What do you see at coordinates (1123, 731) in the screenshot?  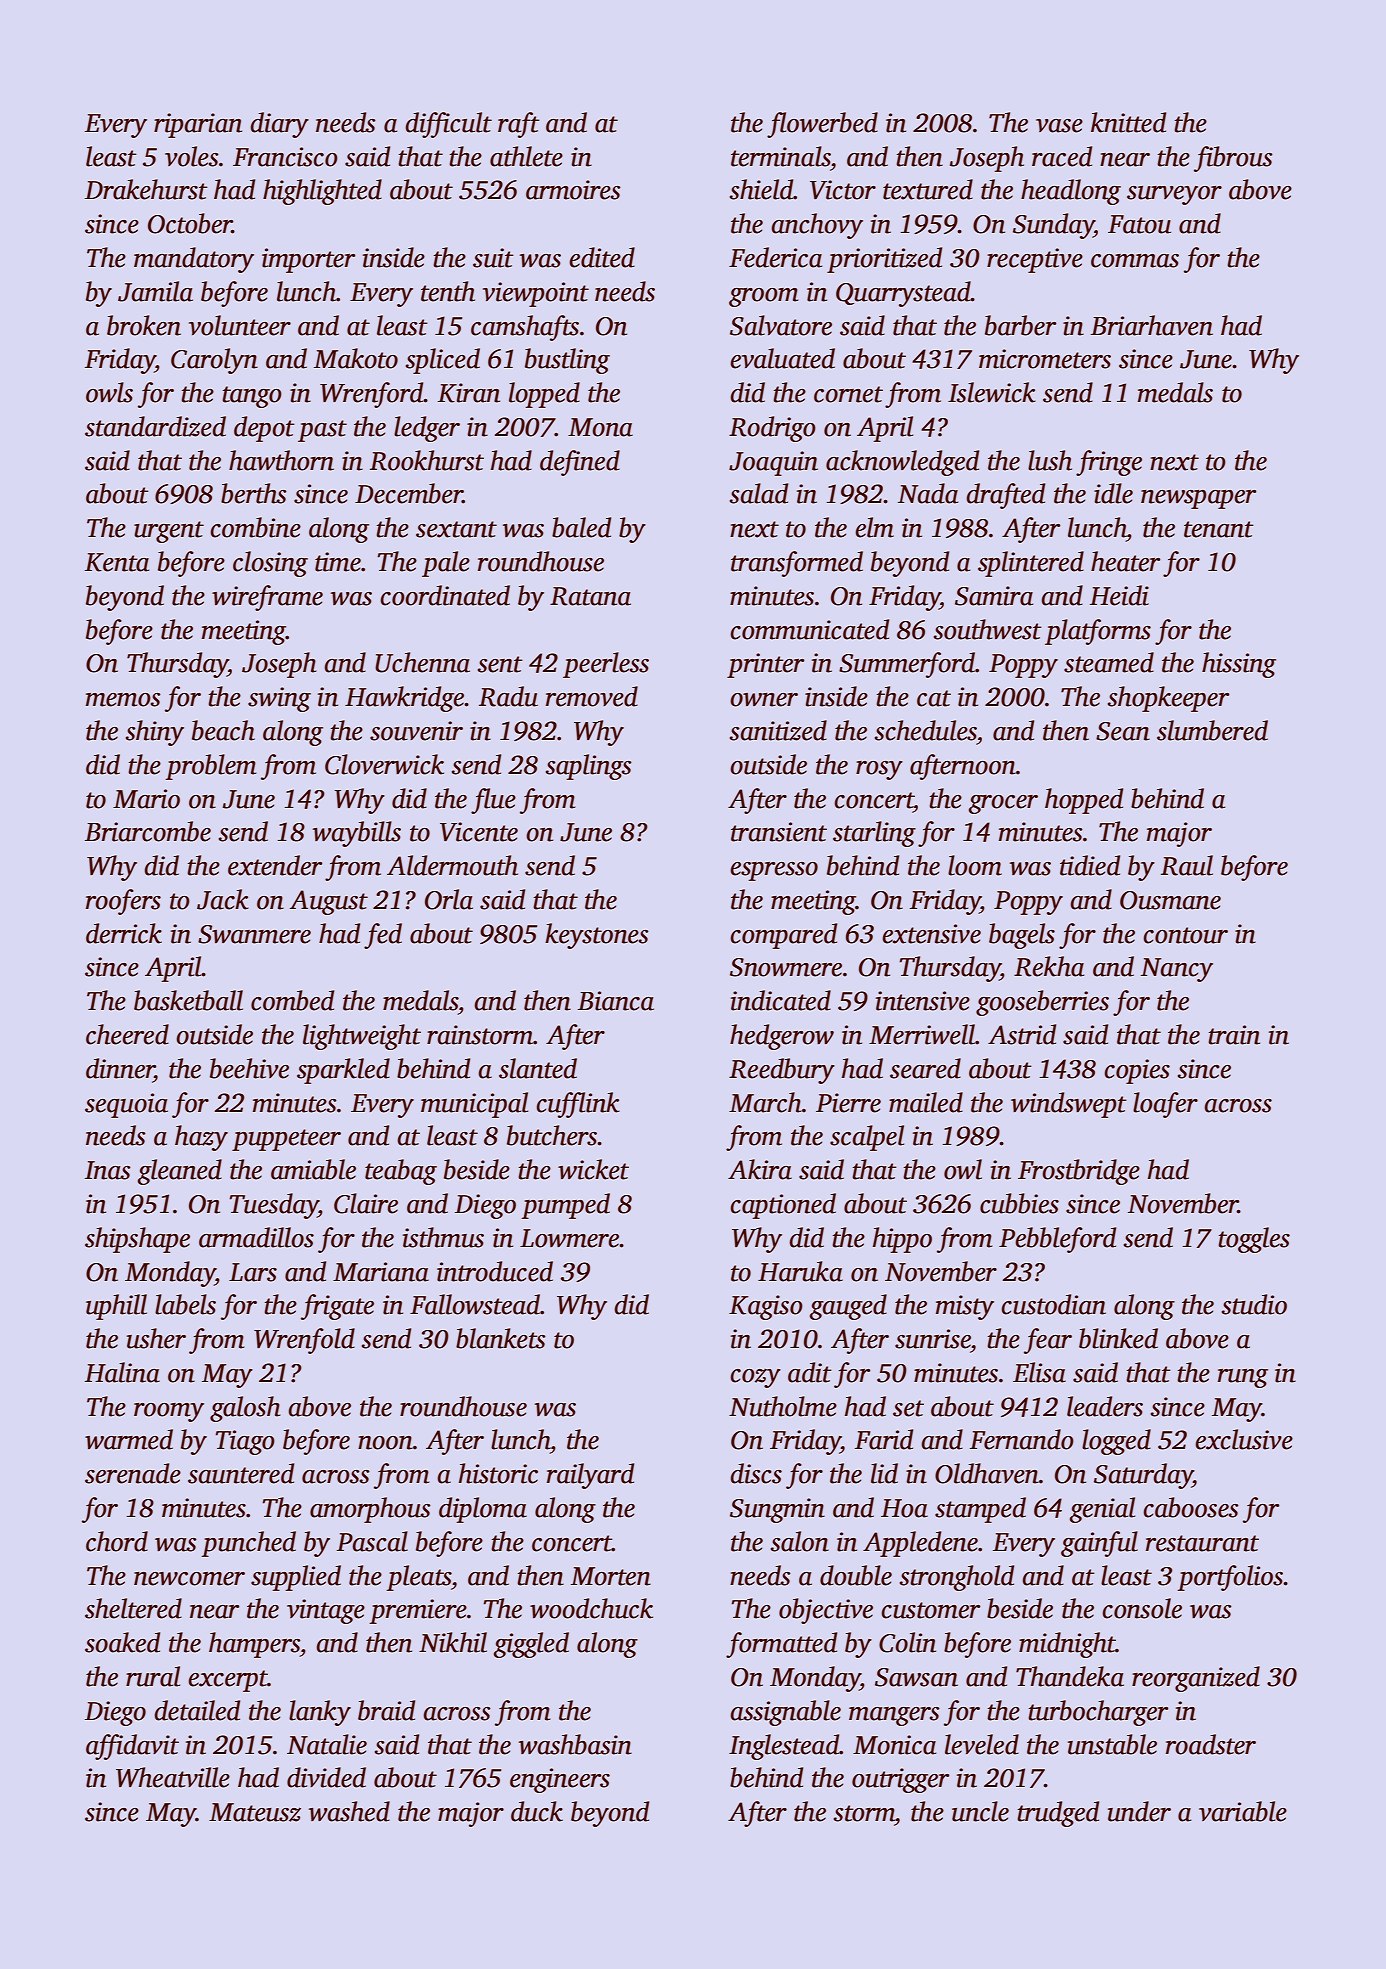 I see `Sean` at bounding box center [1123, 731].
